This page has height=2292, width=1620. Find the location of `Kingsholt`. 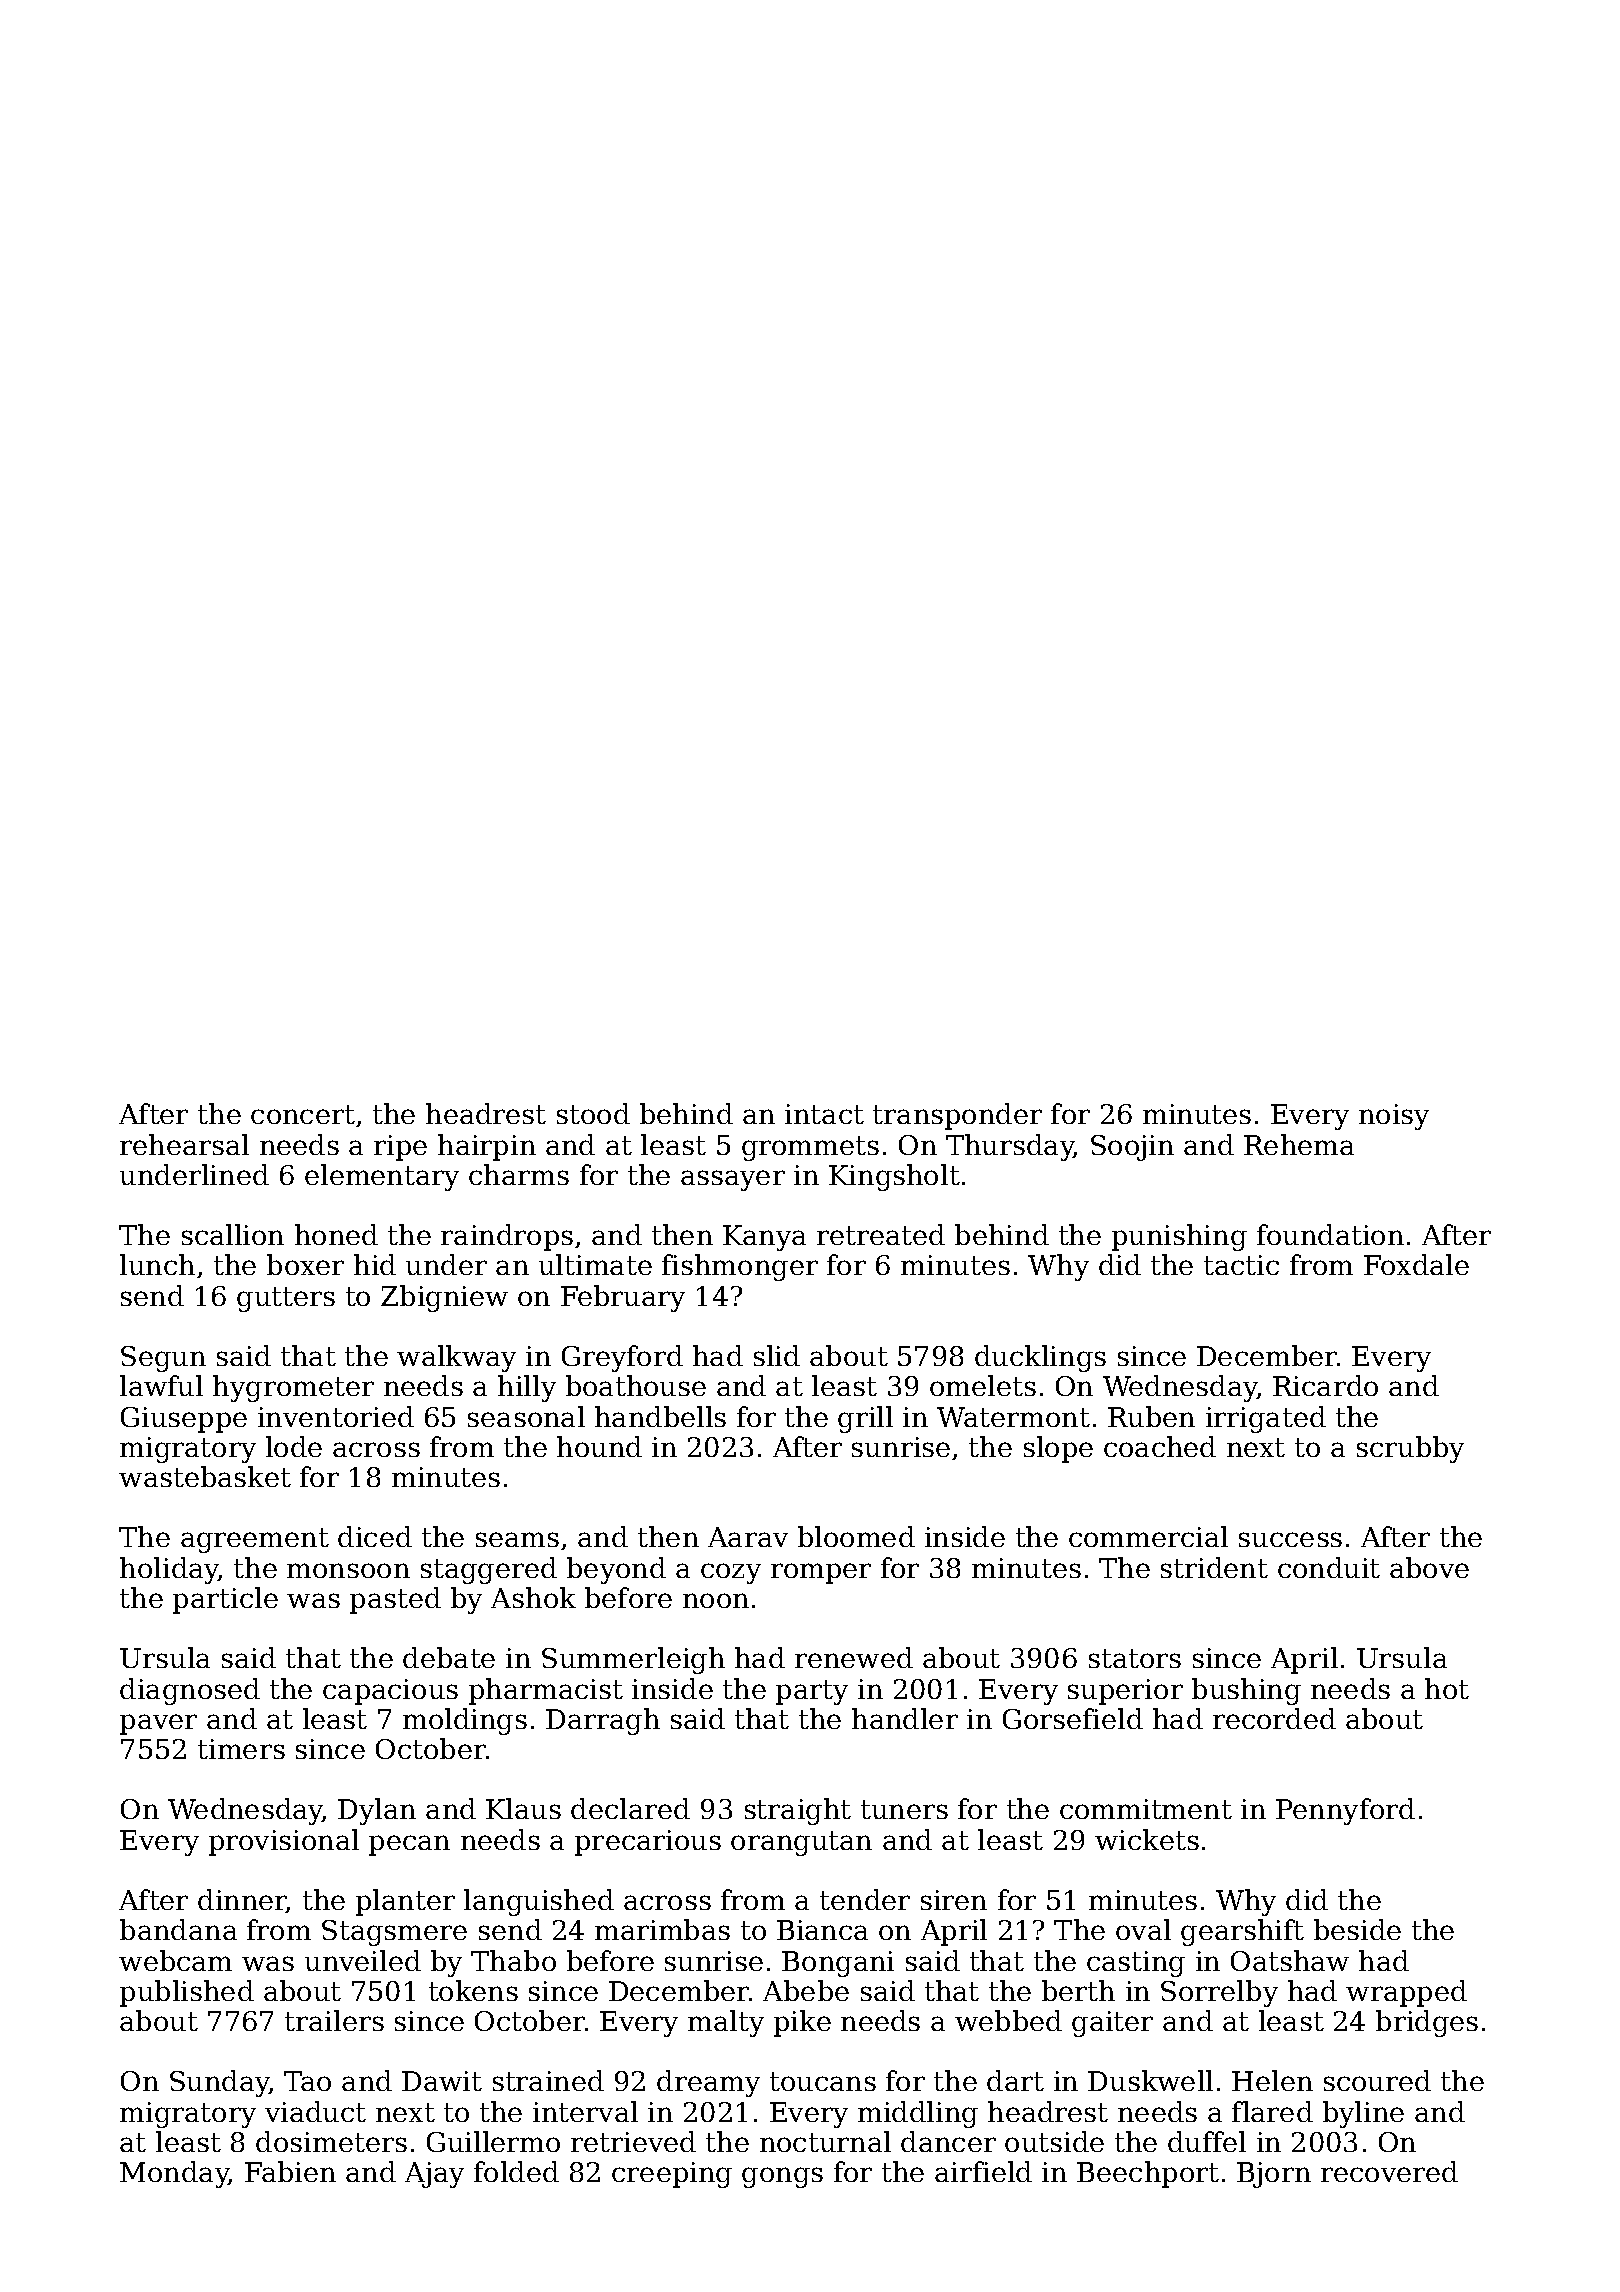

Kingsholt is located at coordinates (894, 1177).
